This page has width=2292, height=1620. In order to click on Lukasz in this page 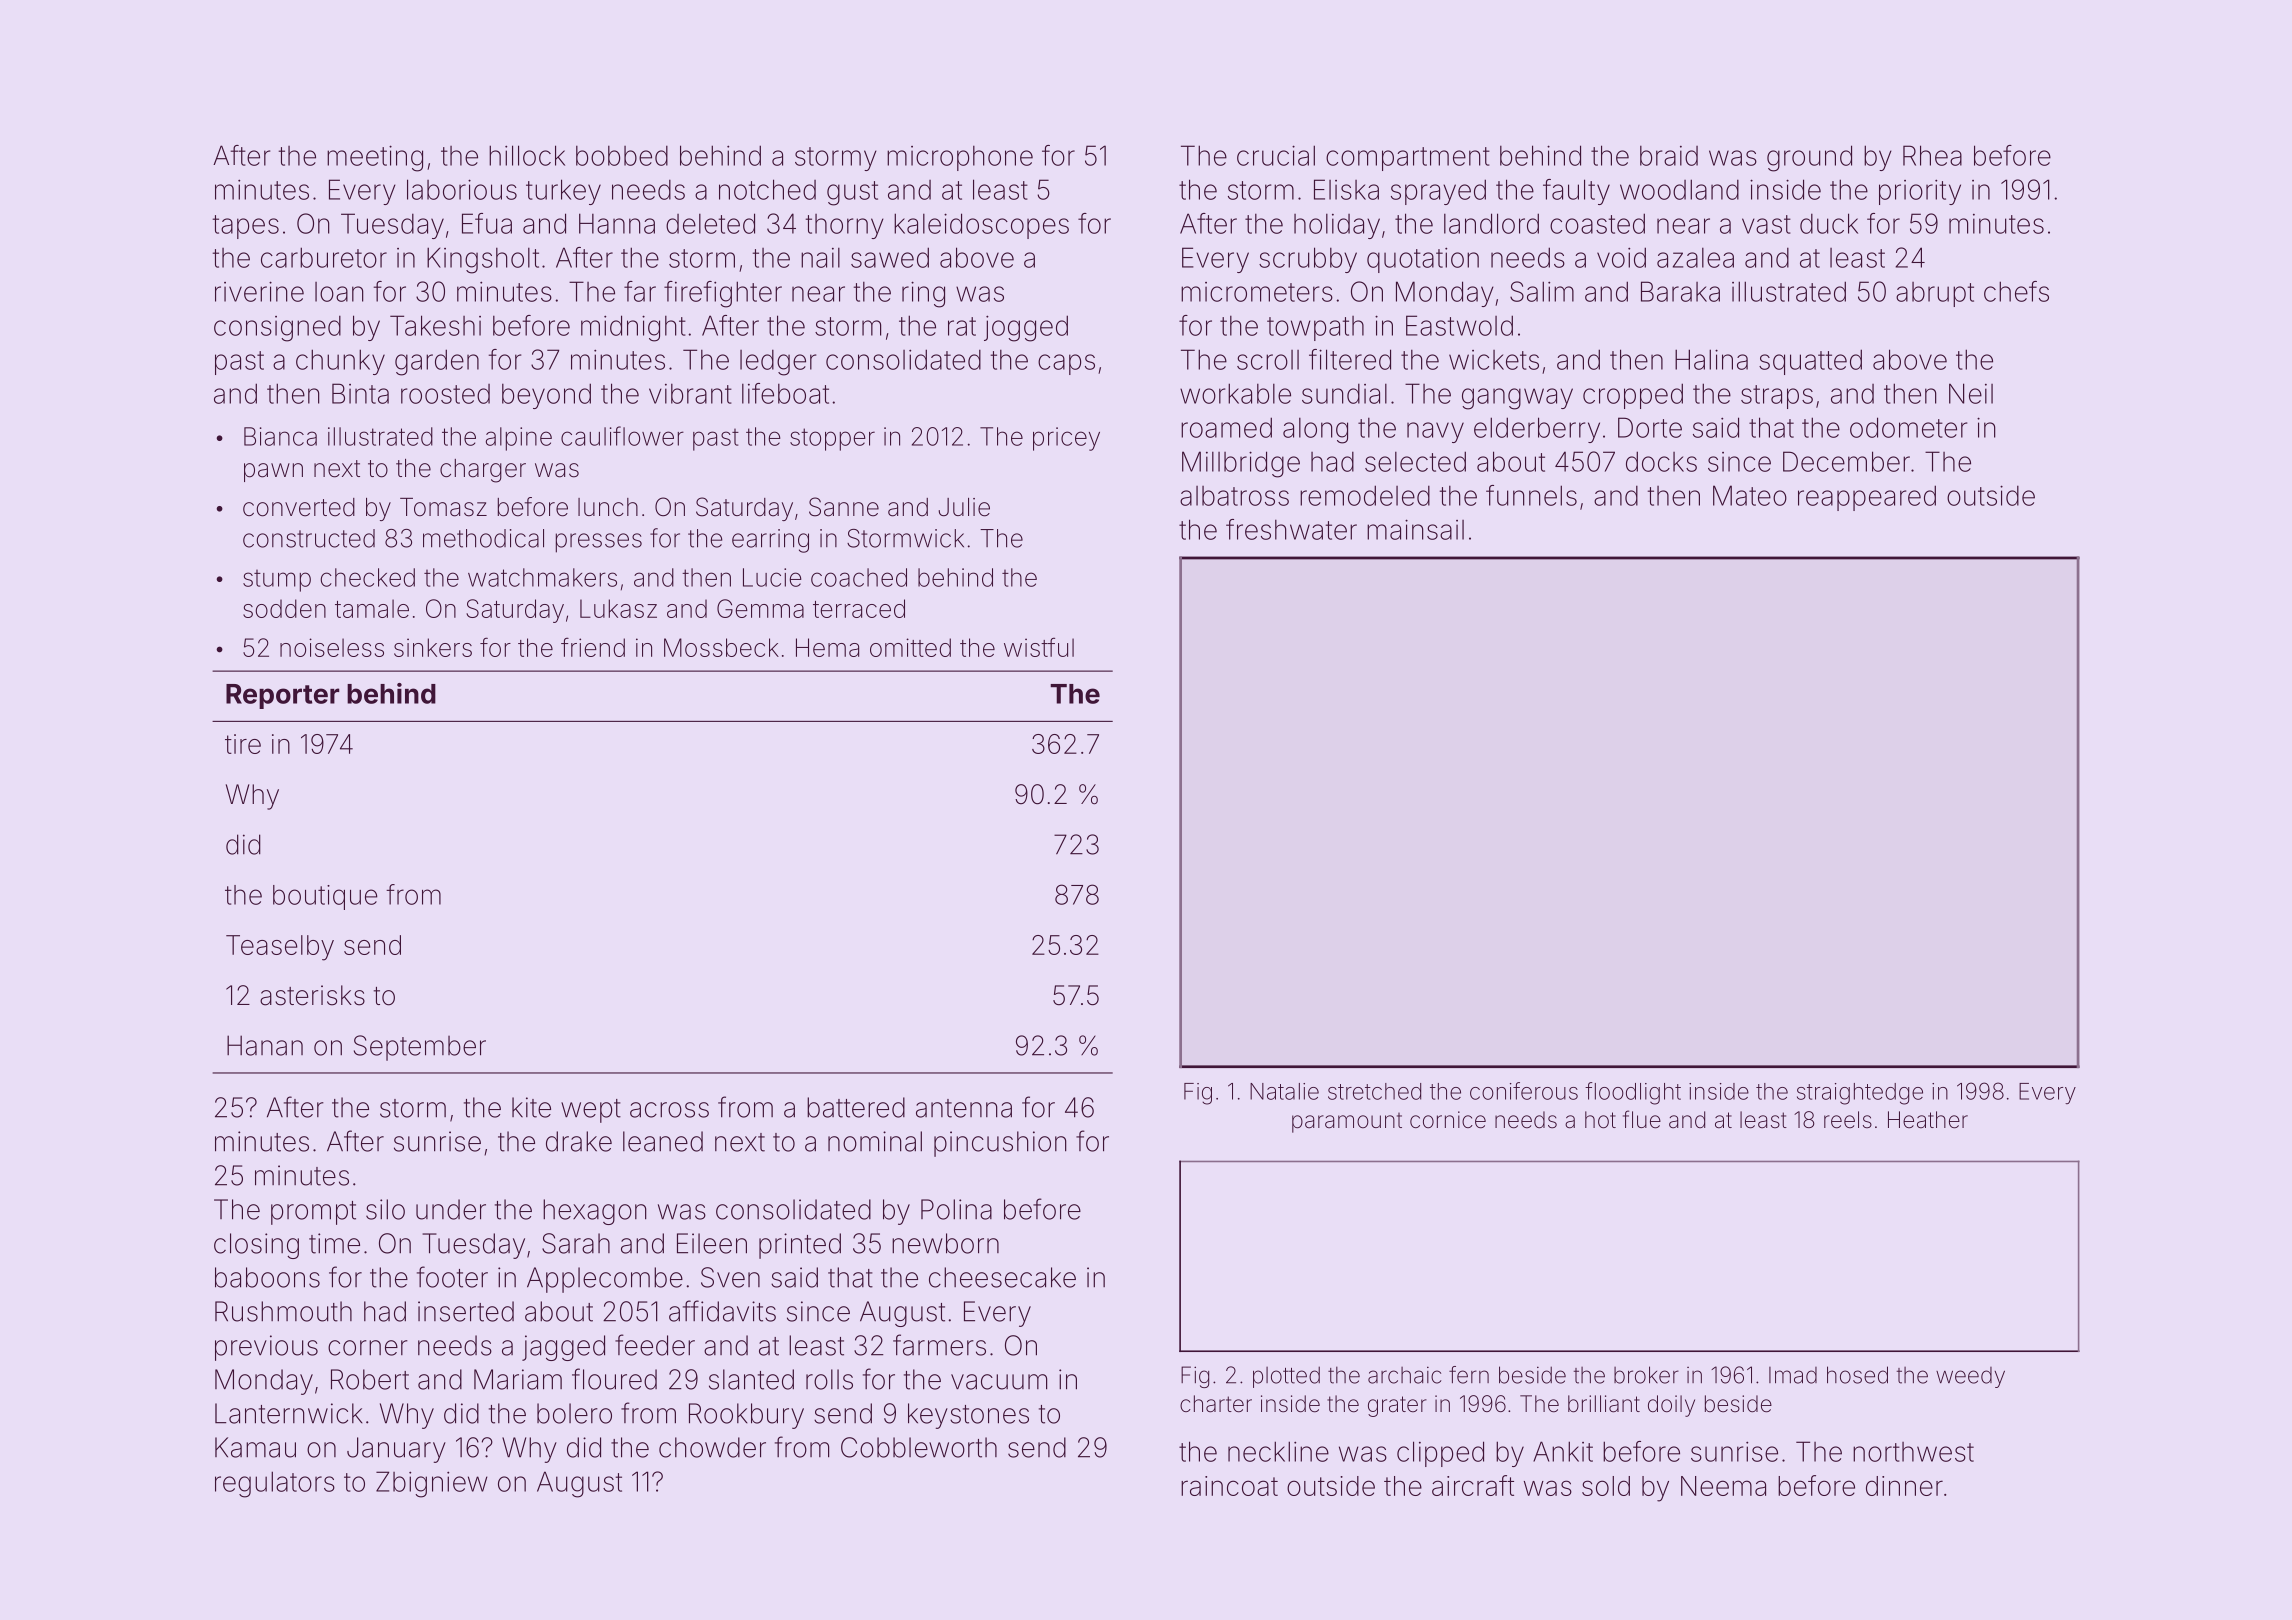, I will do `click(618, 608)`.
